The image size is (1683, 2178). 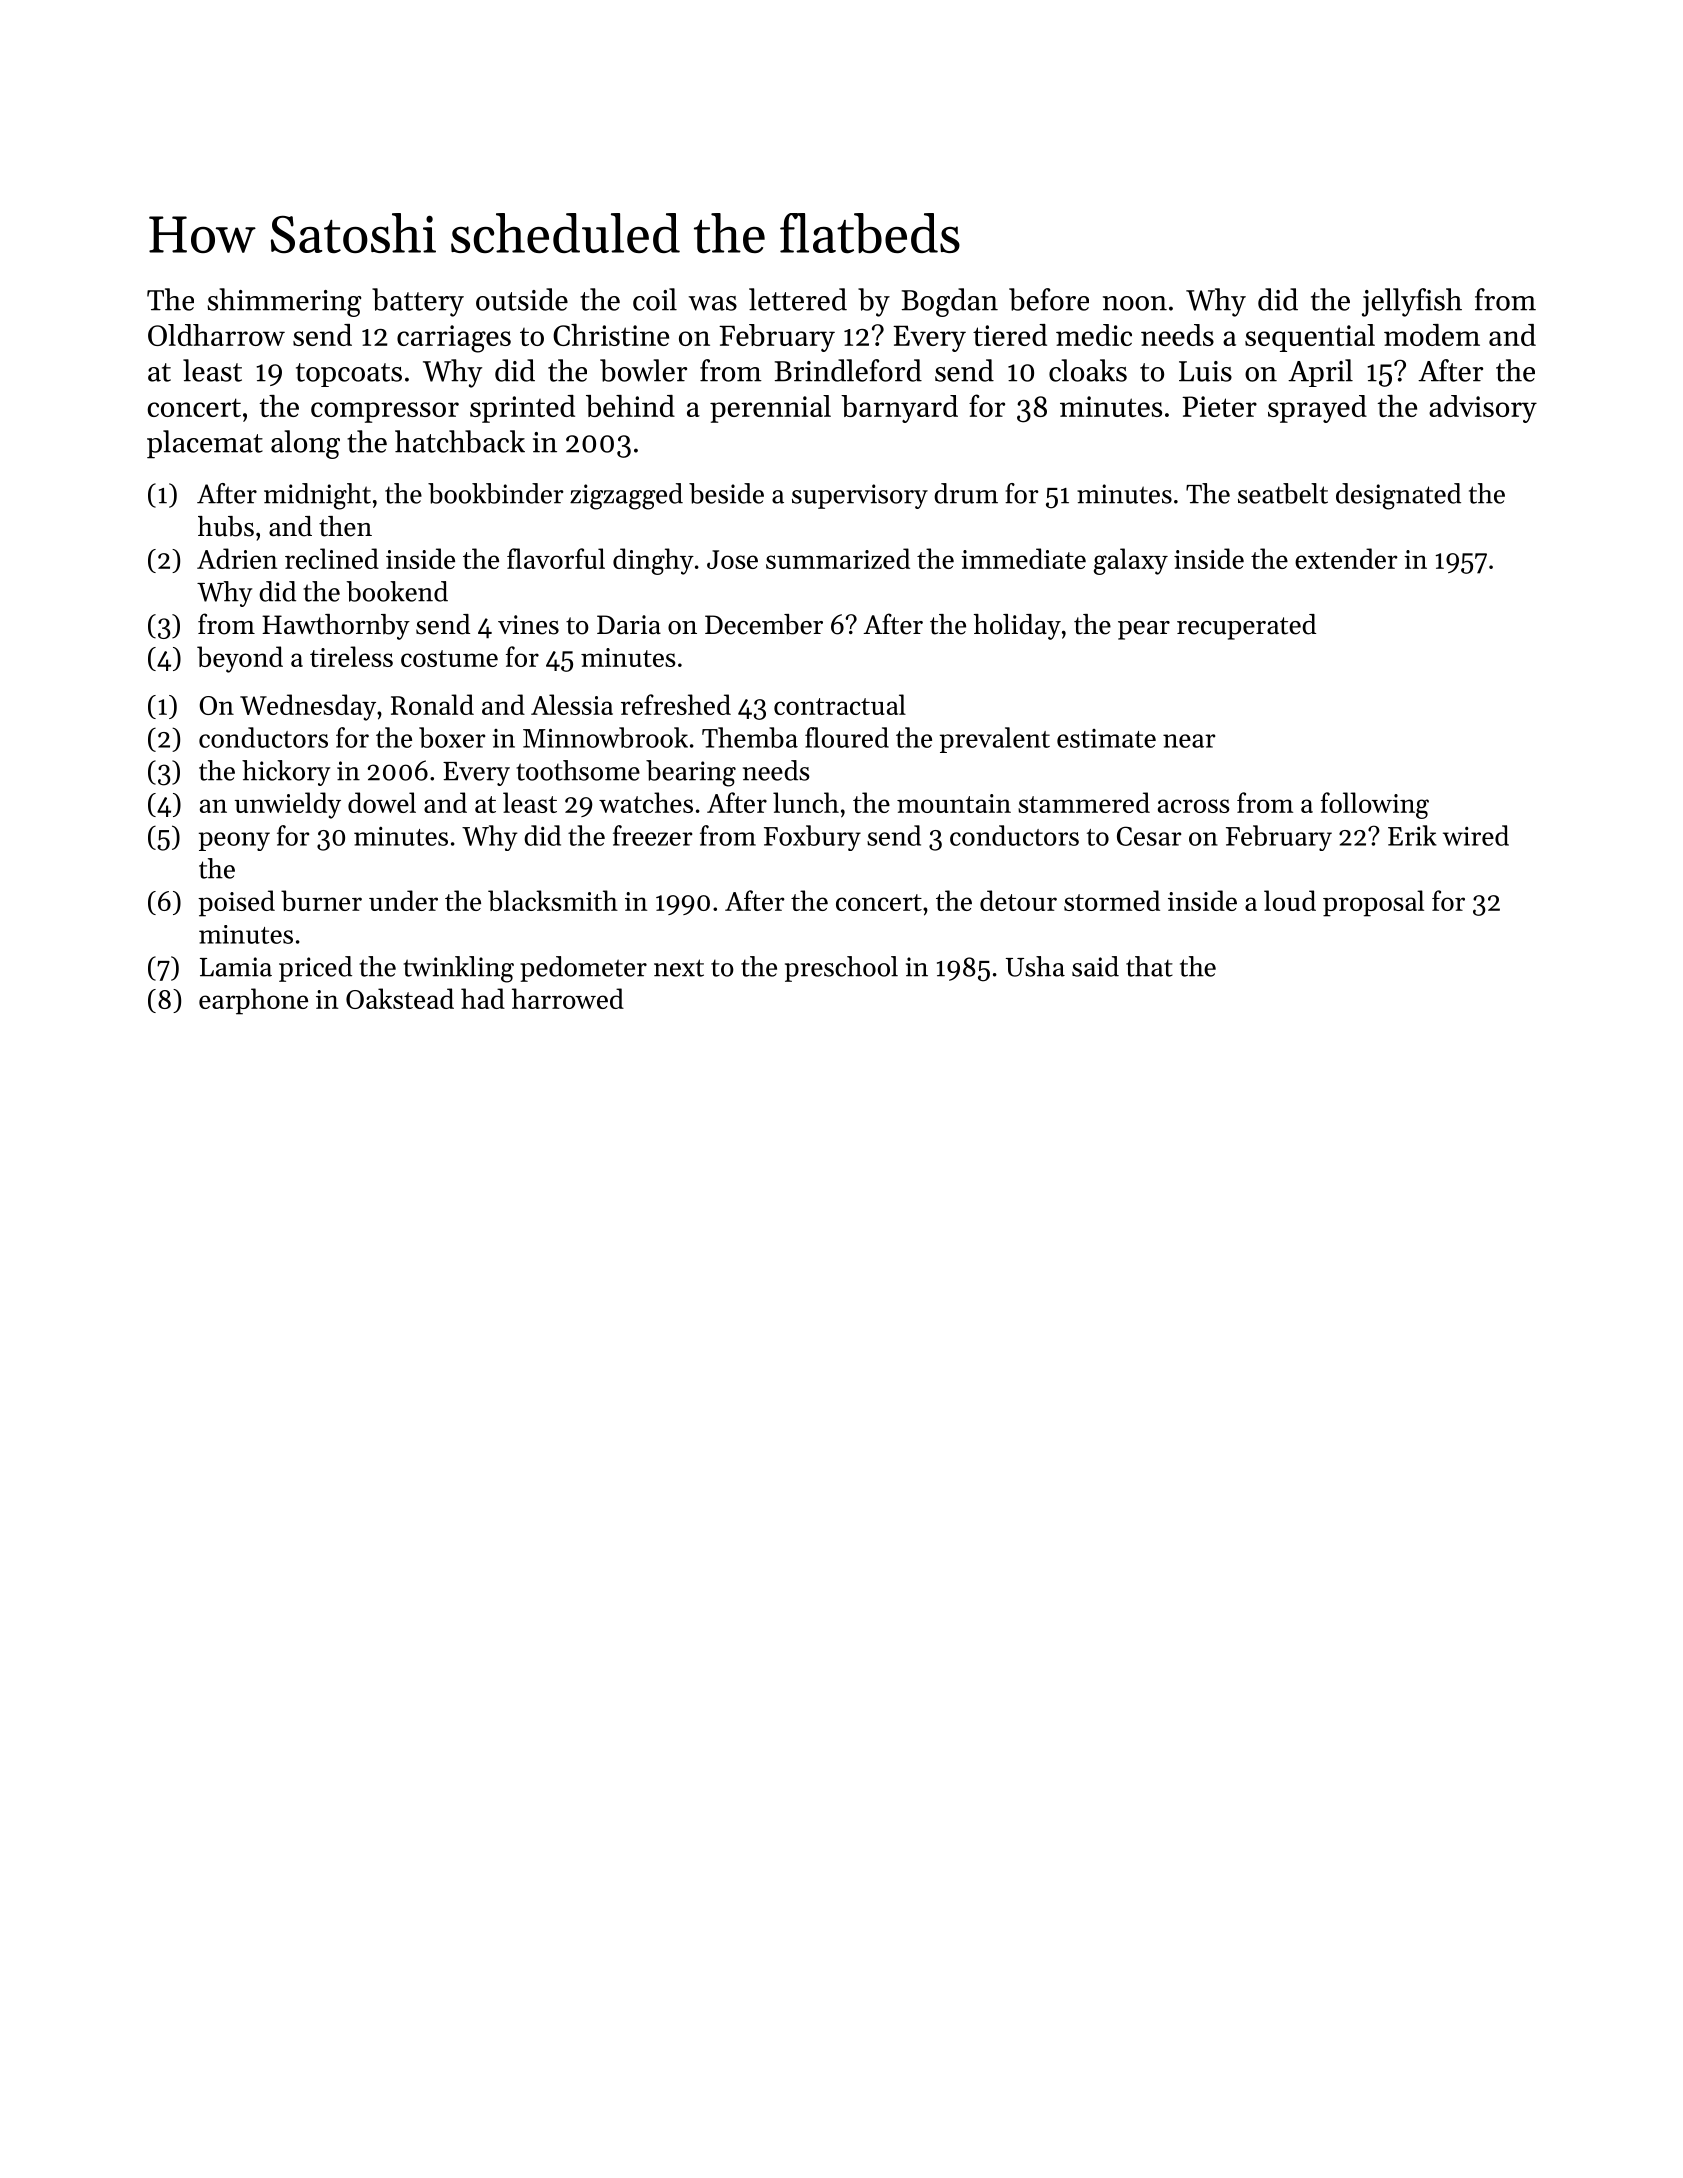 What do you see at coordinates (630, 406) in the page?
I see `behind` at bounding box center [630, 406].
